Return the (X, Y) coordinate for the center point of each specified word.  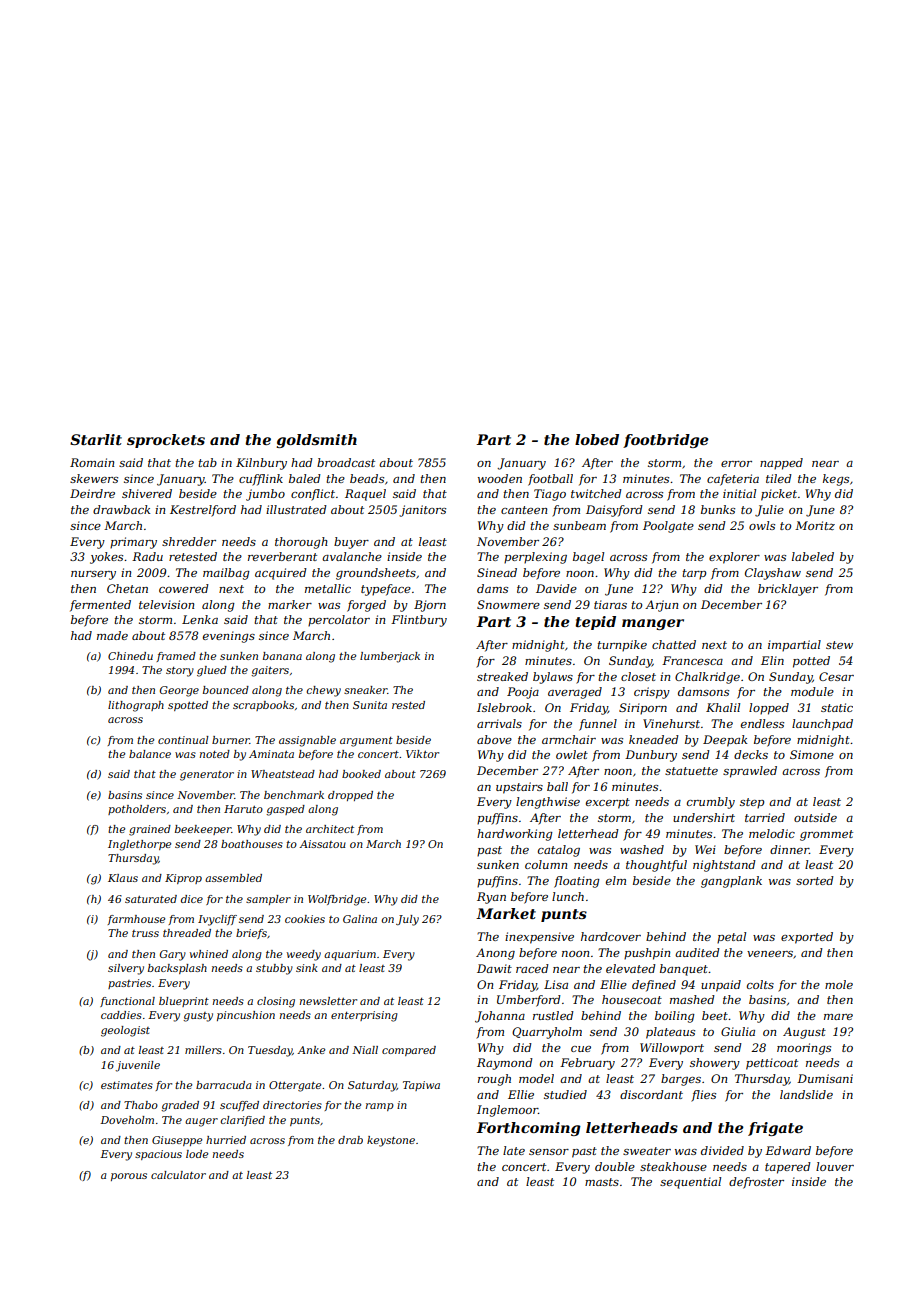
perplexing (535, 558)
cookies (305, 919)
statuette (691, 771)
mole (839, 984)
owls (762, 525)
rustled (553, 1015)
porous (129, 1177)
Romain (92, 462)
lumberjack (390, 657)
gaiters (270, 671)
